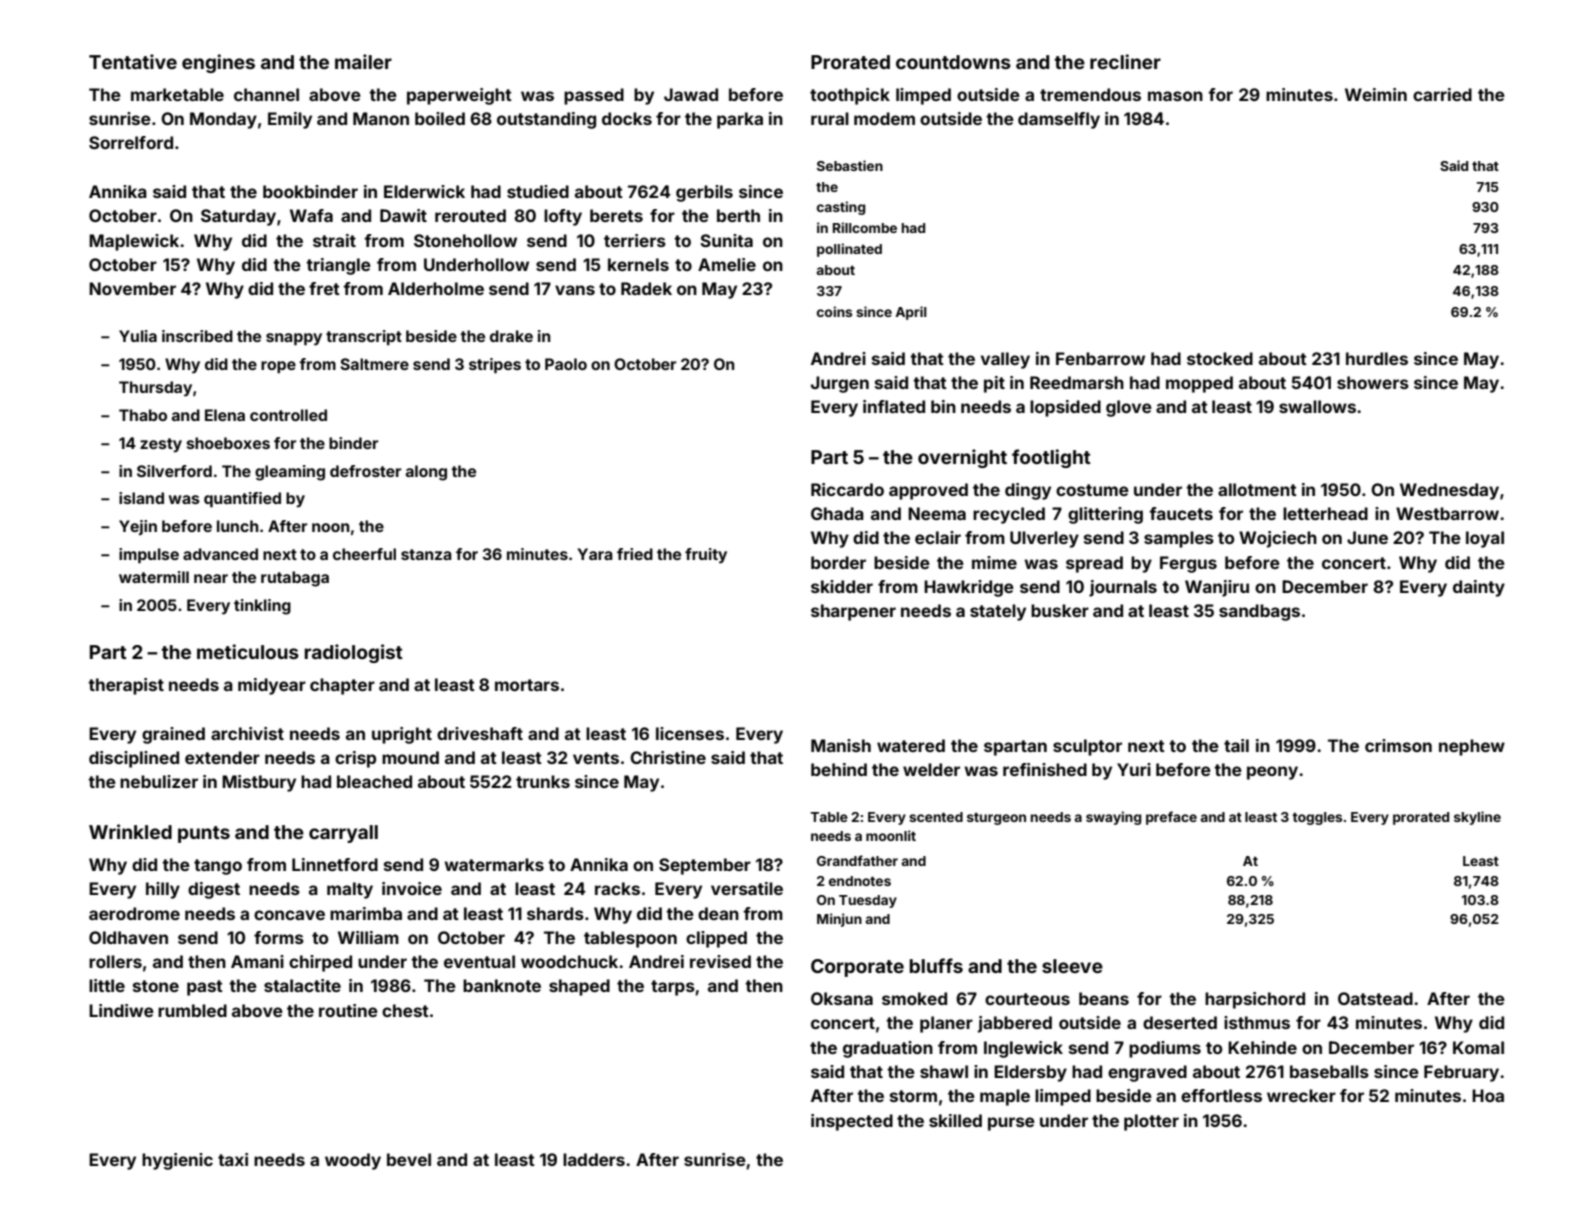 This screenshot has width=1594, height=1232. I want to click on toggles, so click(1317, 818).
